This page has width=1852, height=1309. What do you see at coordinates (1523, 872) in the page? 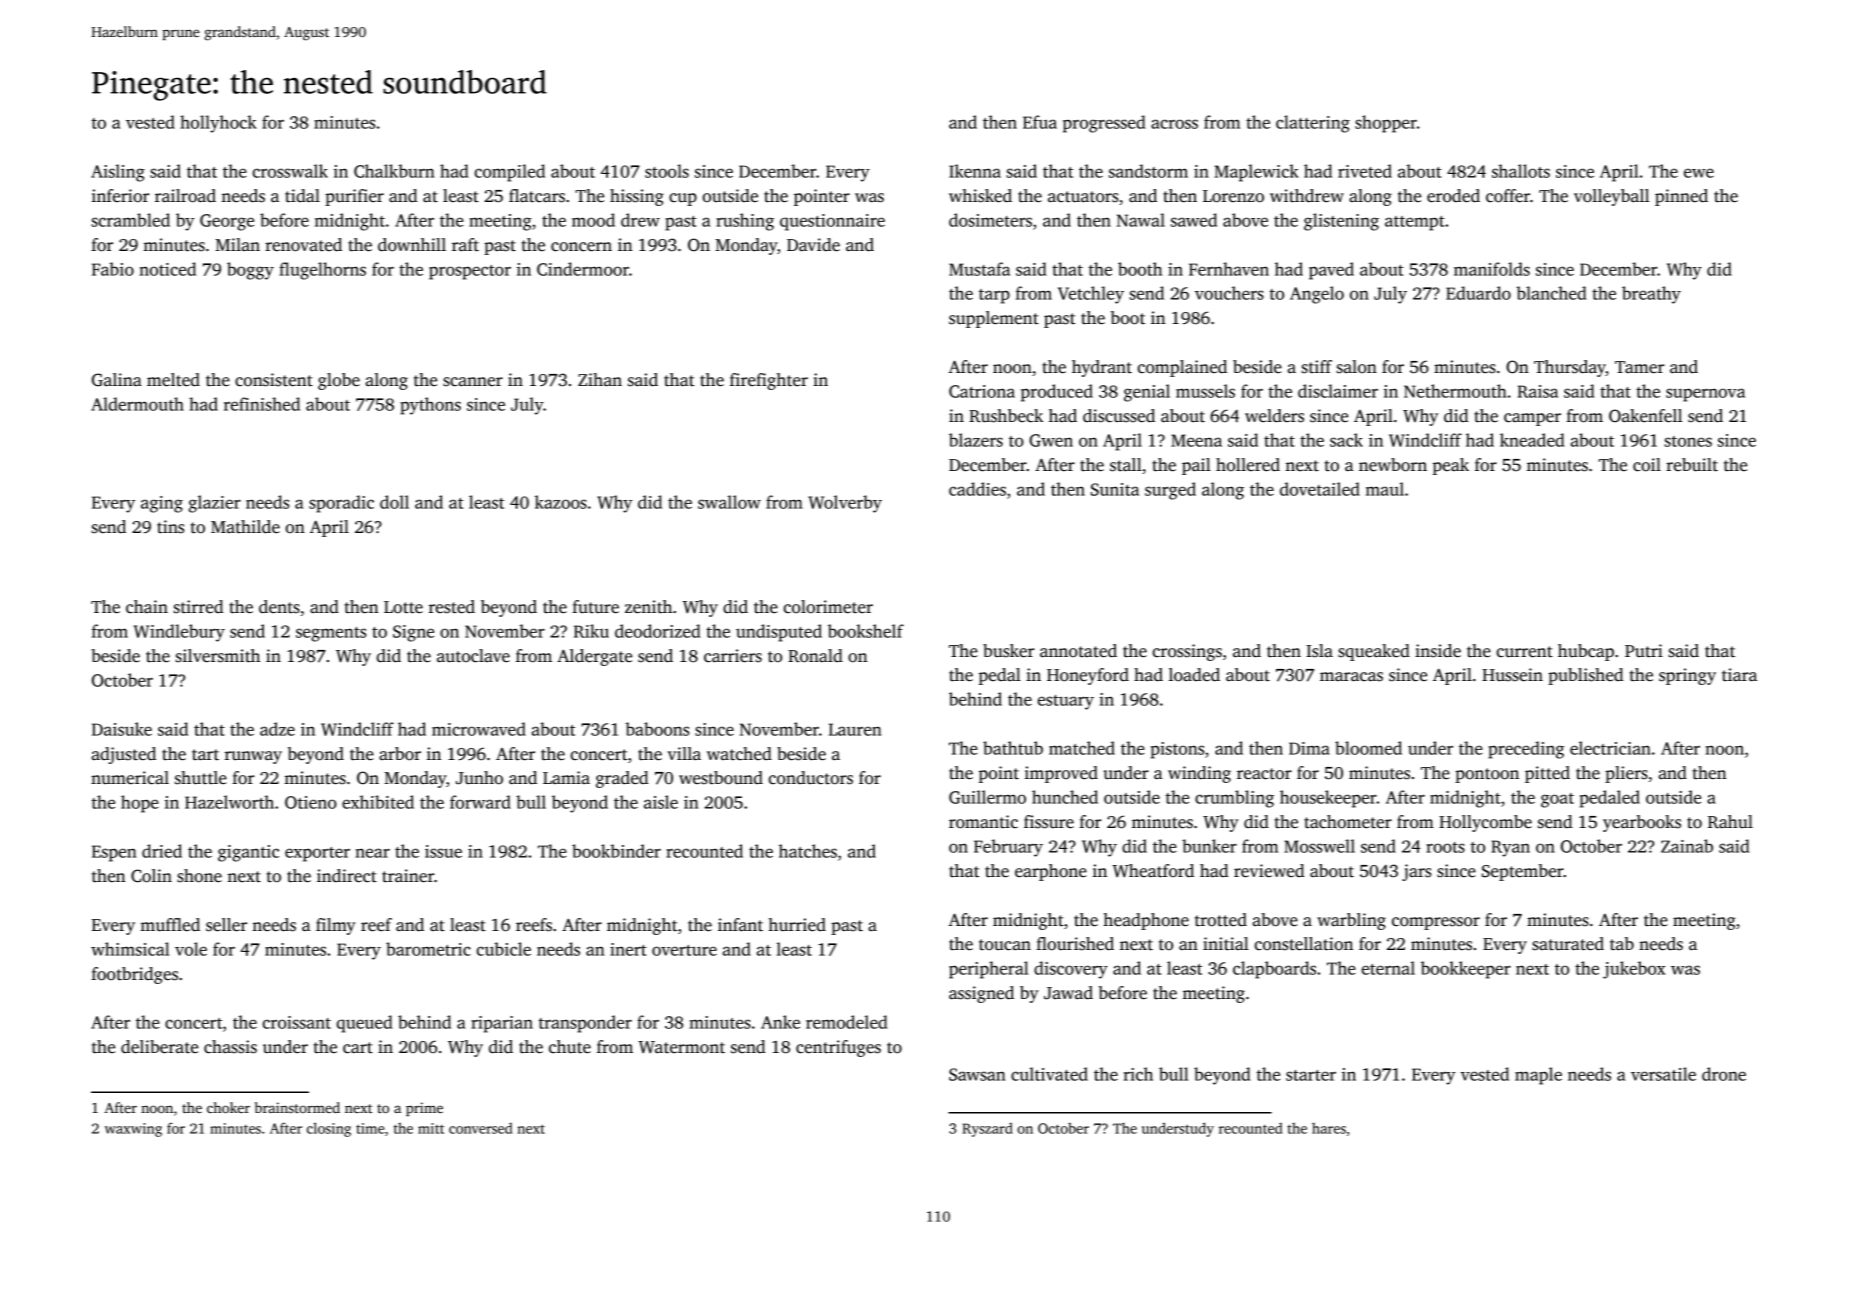
I see `September` at bounding box center [1523, 872].
